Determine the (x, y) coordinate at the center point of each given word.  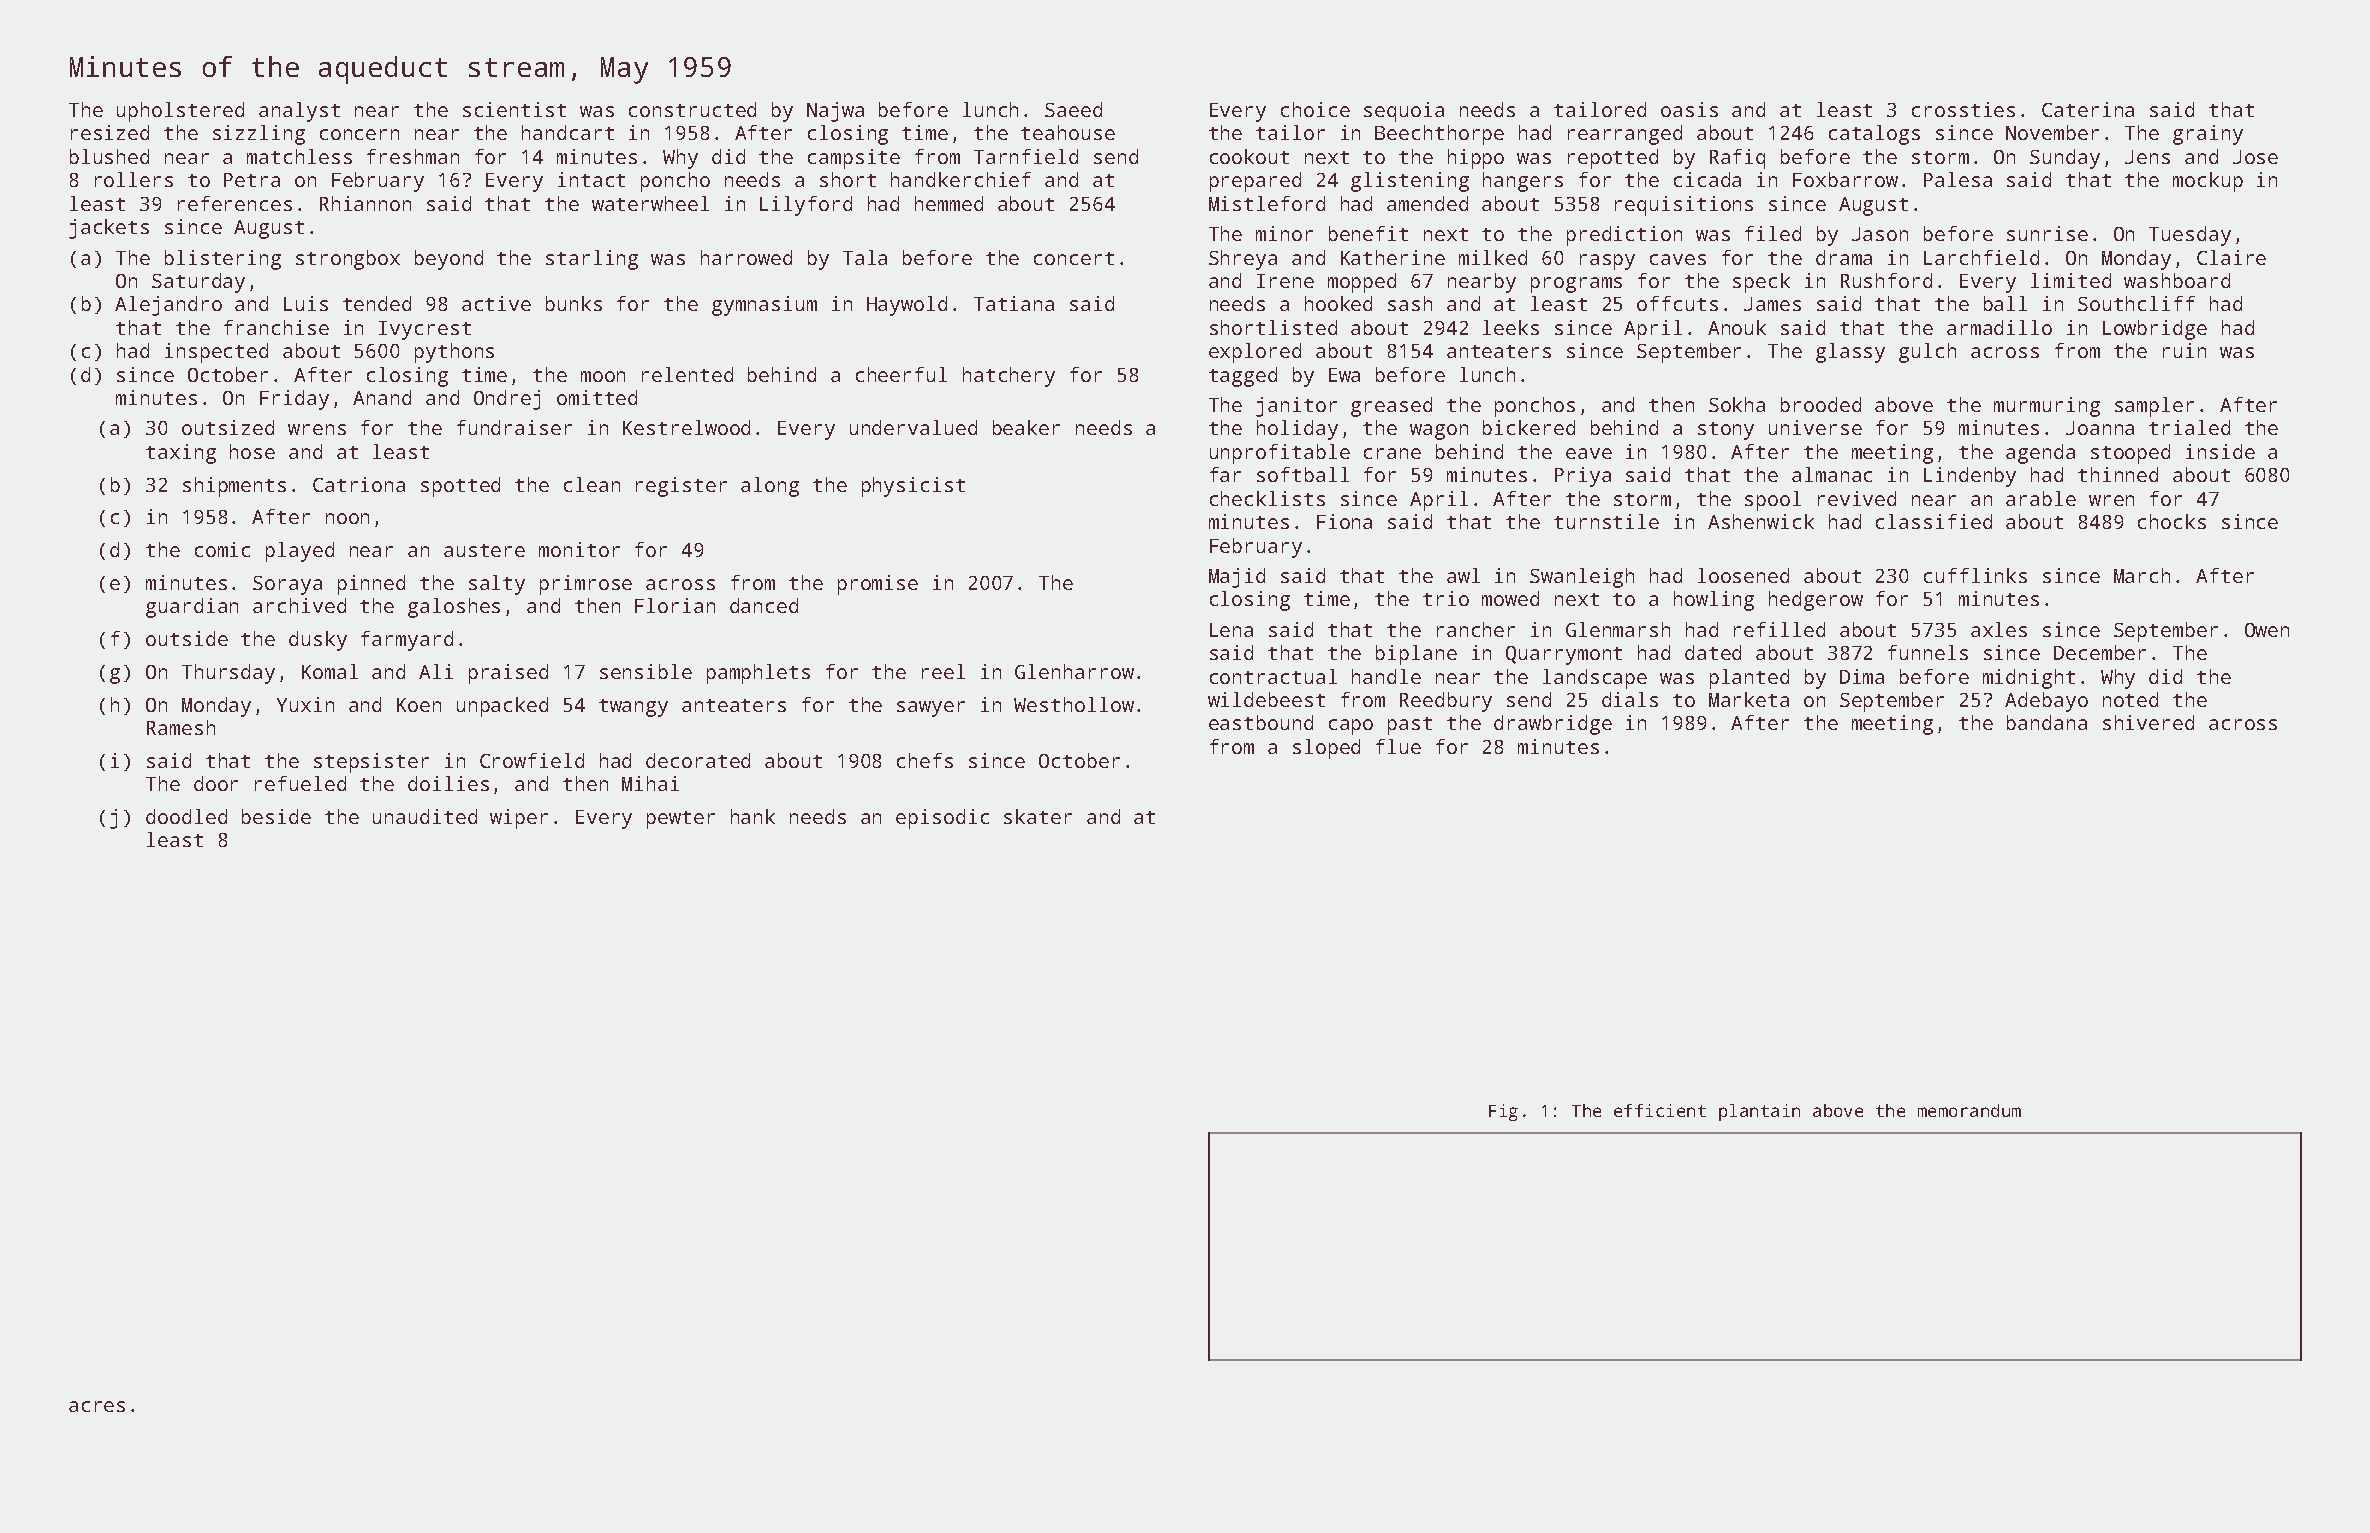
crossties (1963, 109)
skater (1038, 816)
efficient (1660, 1110)
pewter (681, 820)
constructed (692, 109)
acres (97, 1406)
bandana (2047, 722)
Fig (1503, 1112)
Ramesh (181, 727)
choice (1315, 109)
